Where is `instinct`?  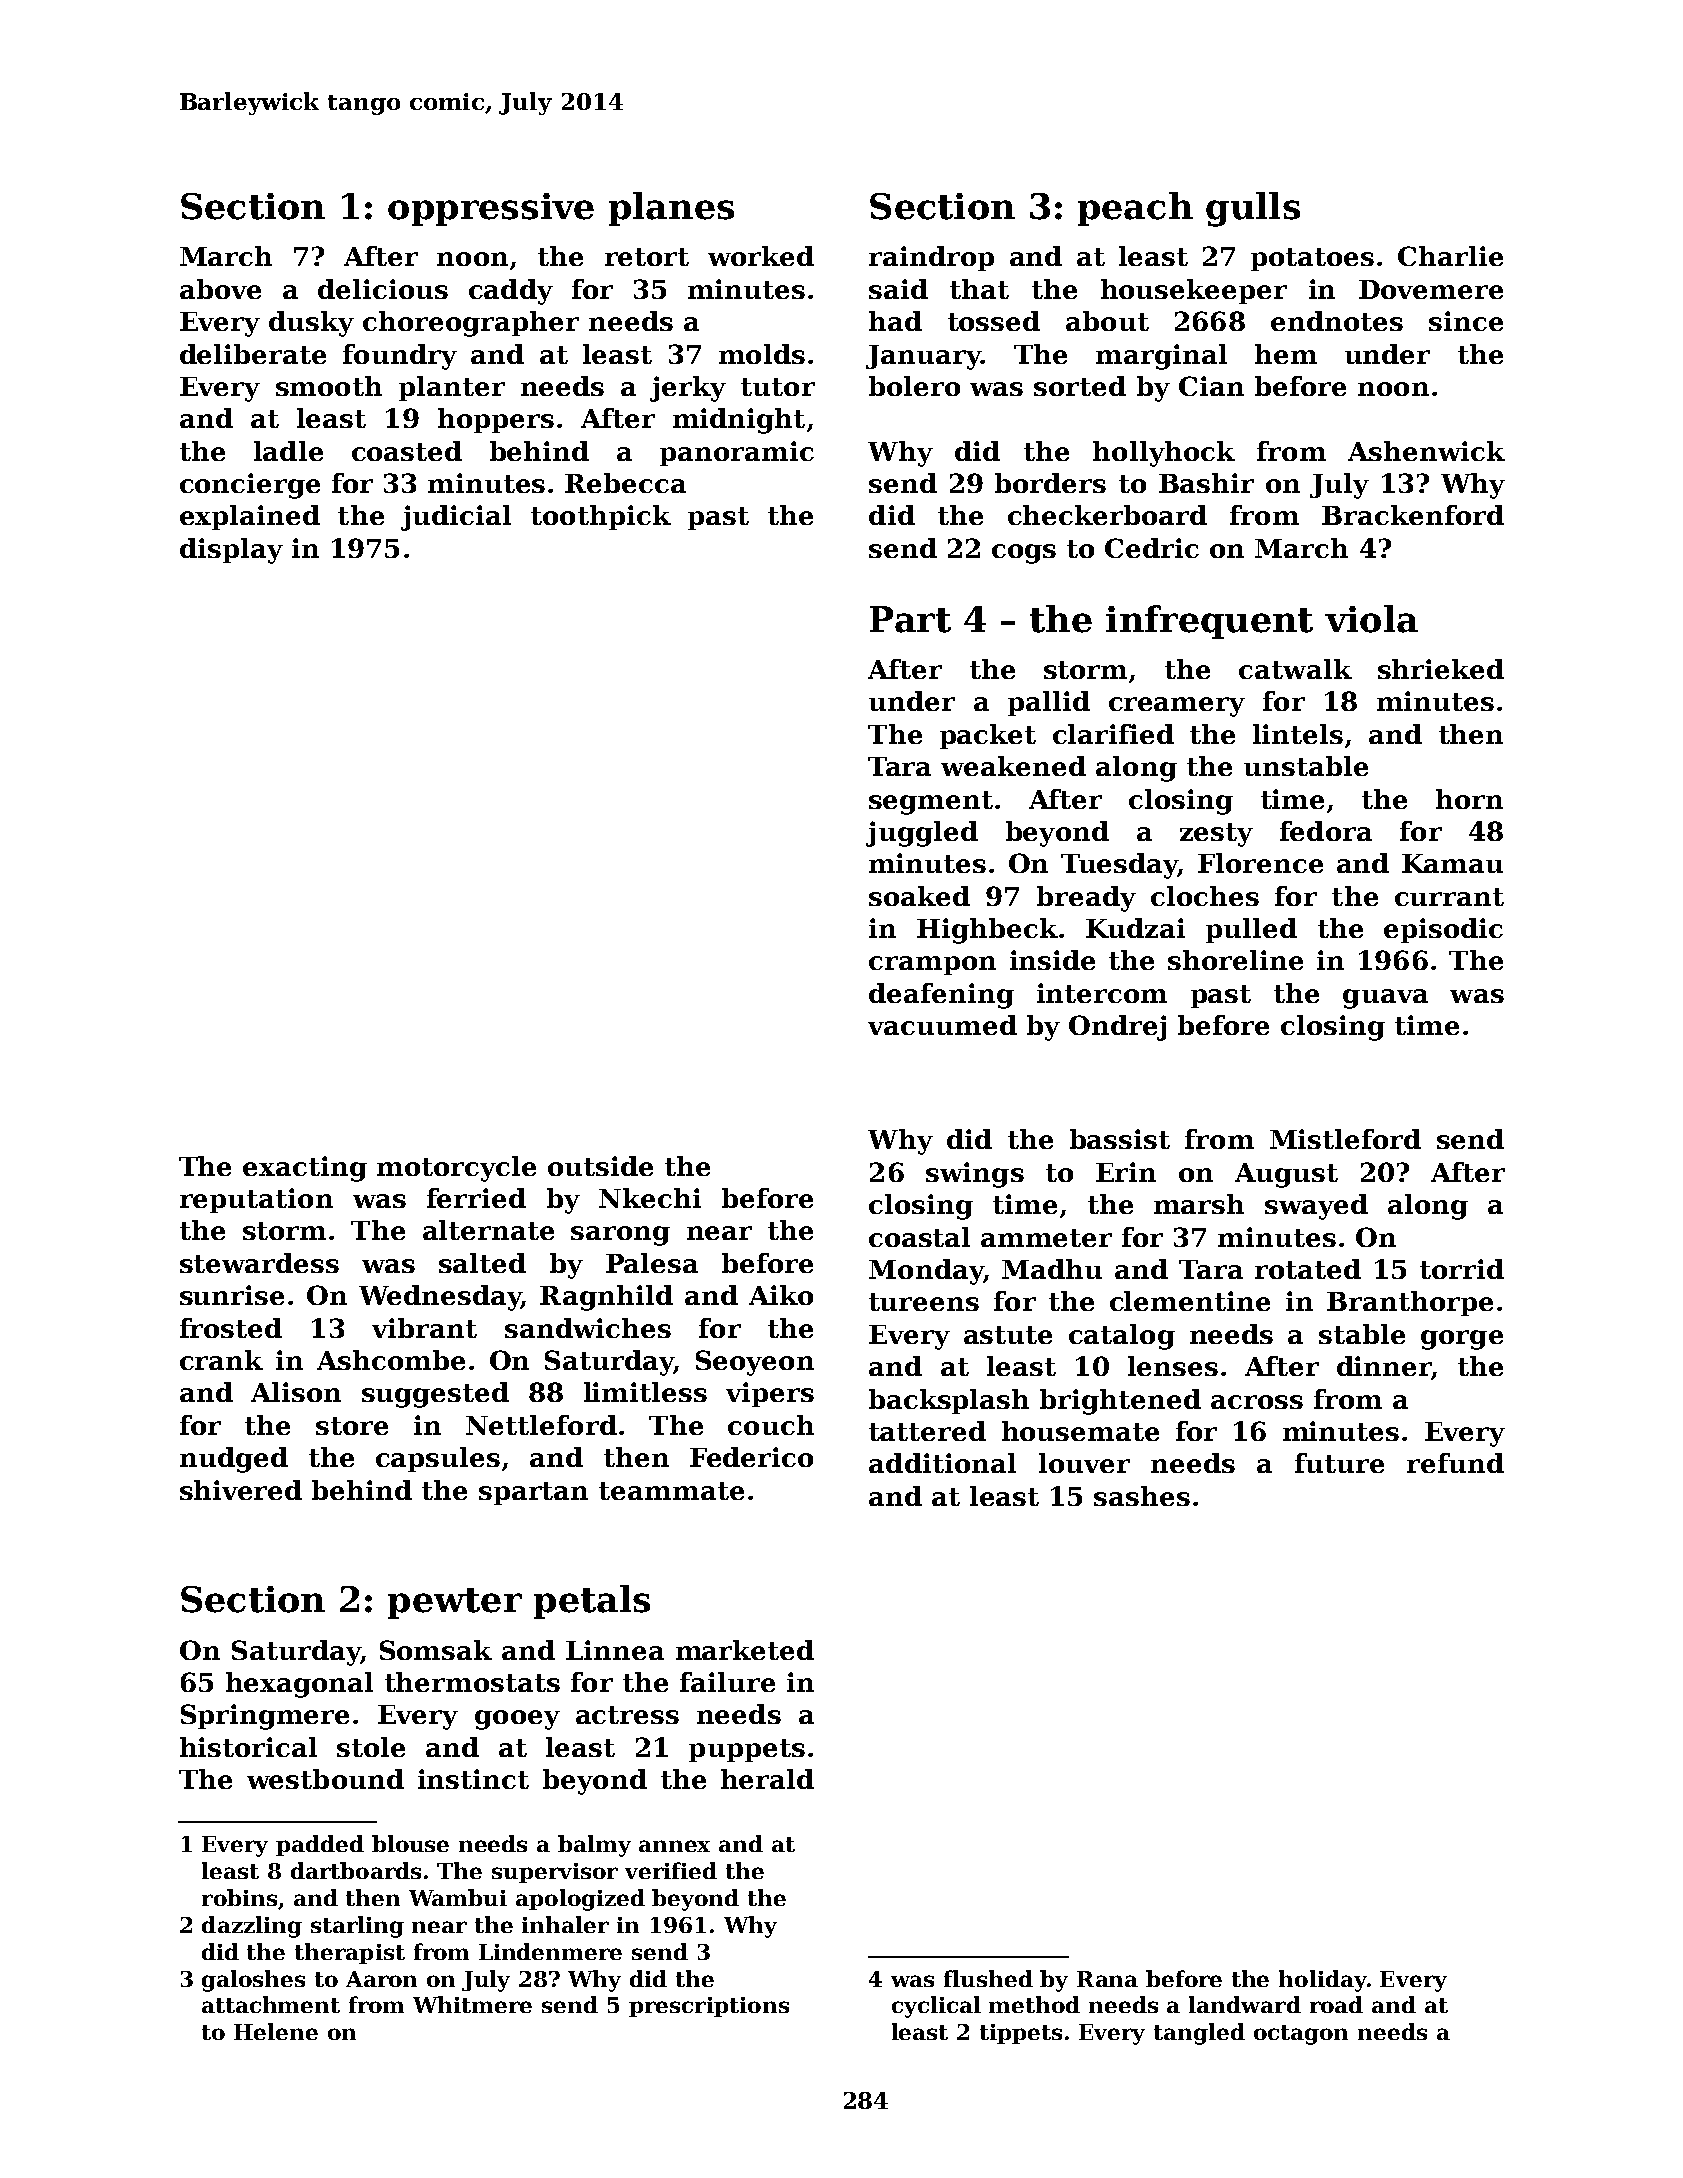
instinct is located at coordinates (473, 1779).
